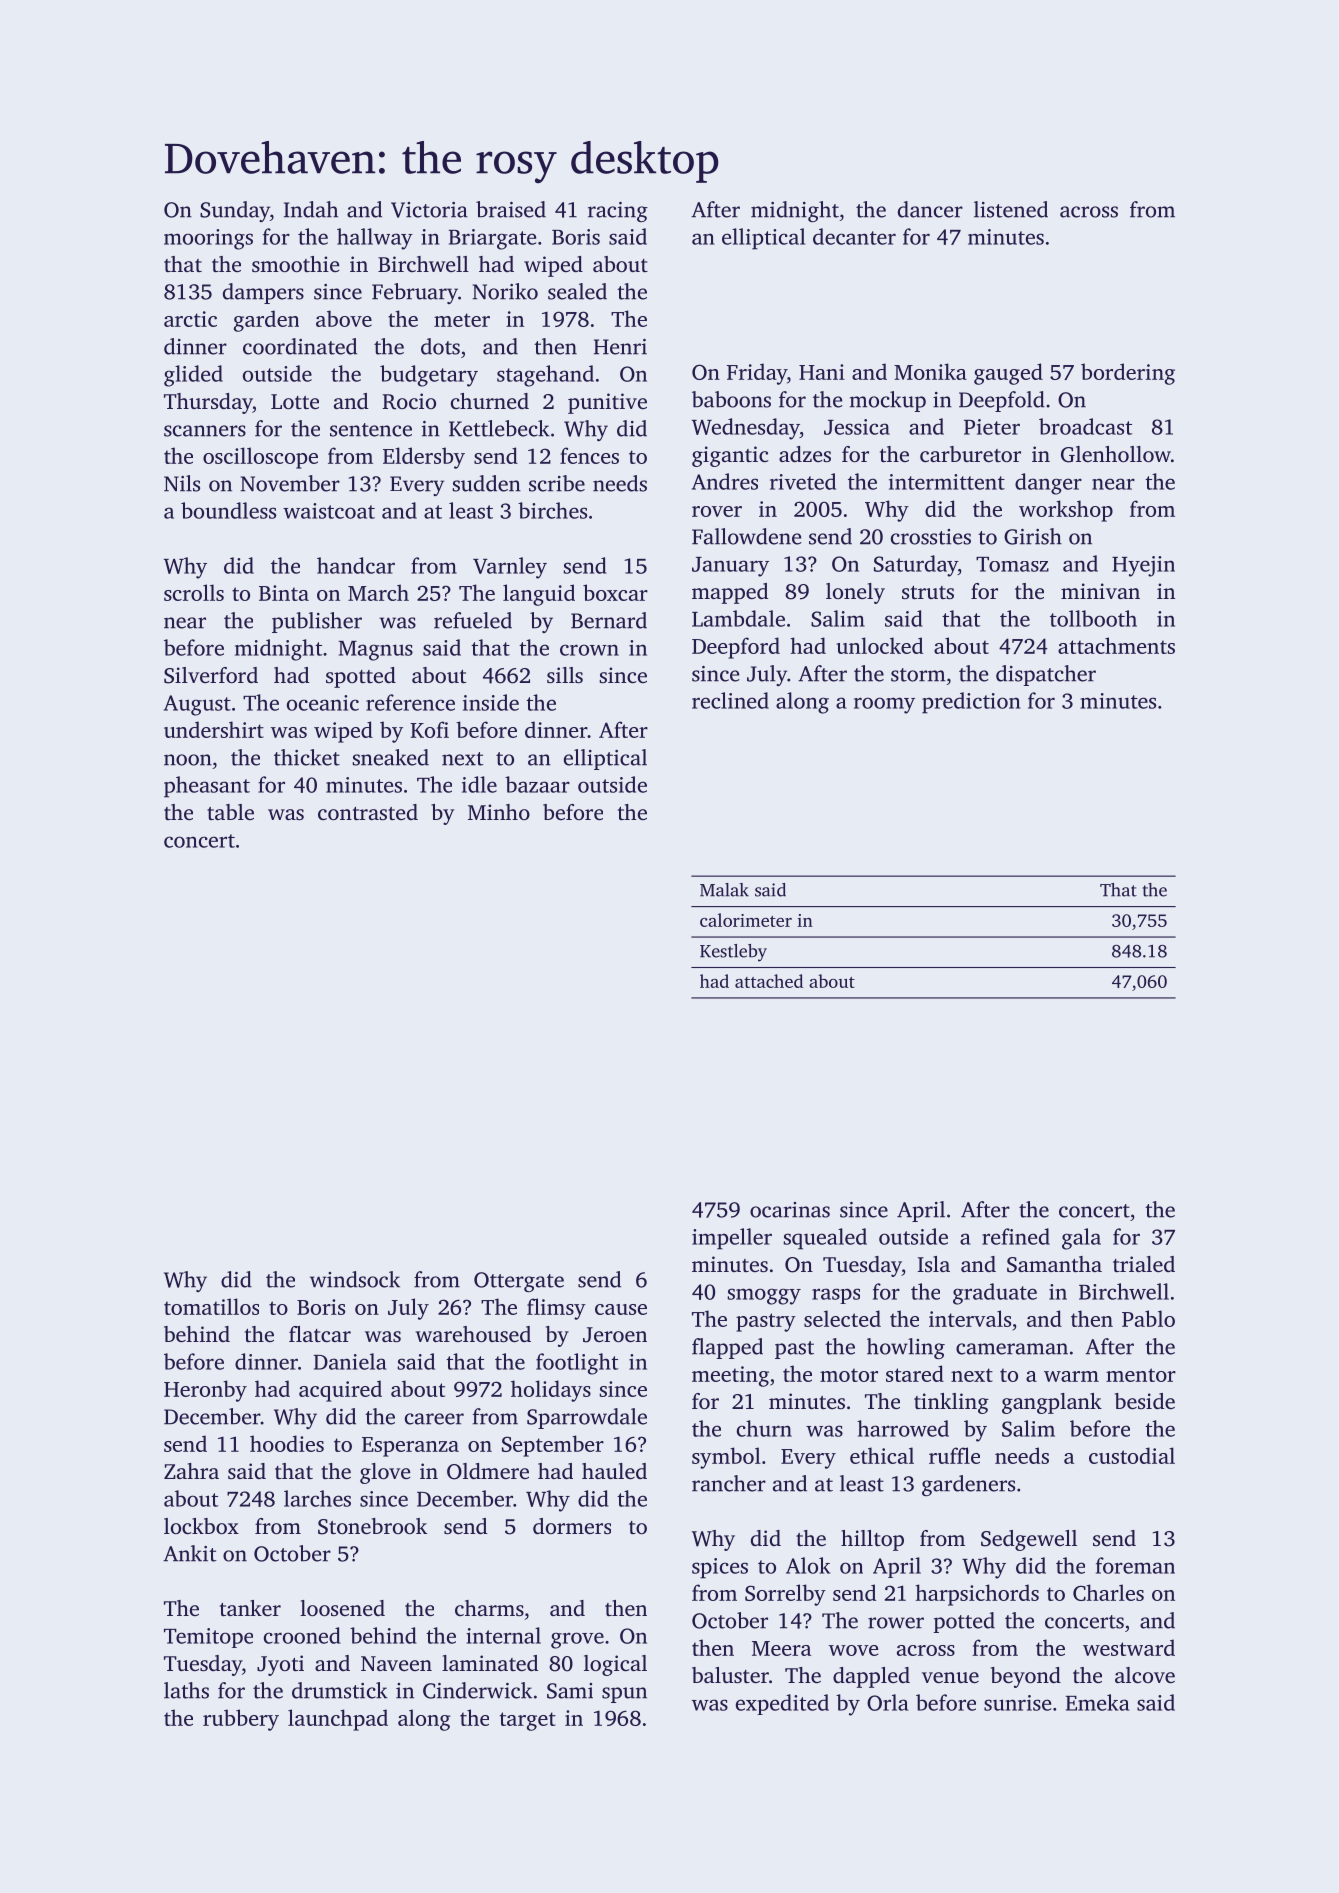 Image resolution: width=1339 pixels, height=1893 pixels. I want to click on Sunday, so click(235, 211).
